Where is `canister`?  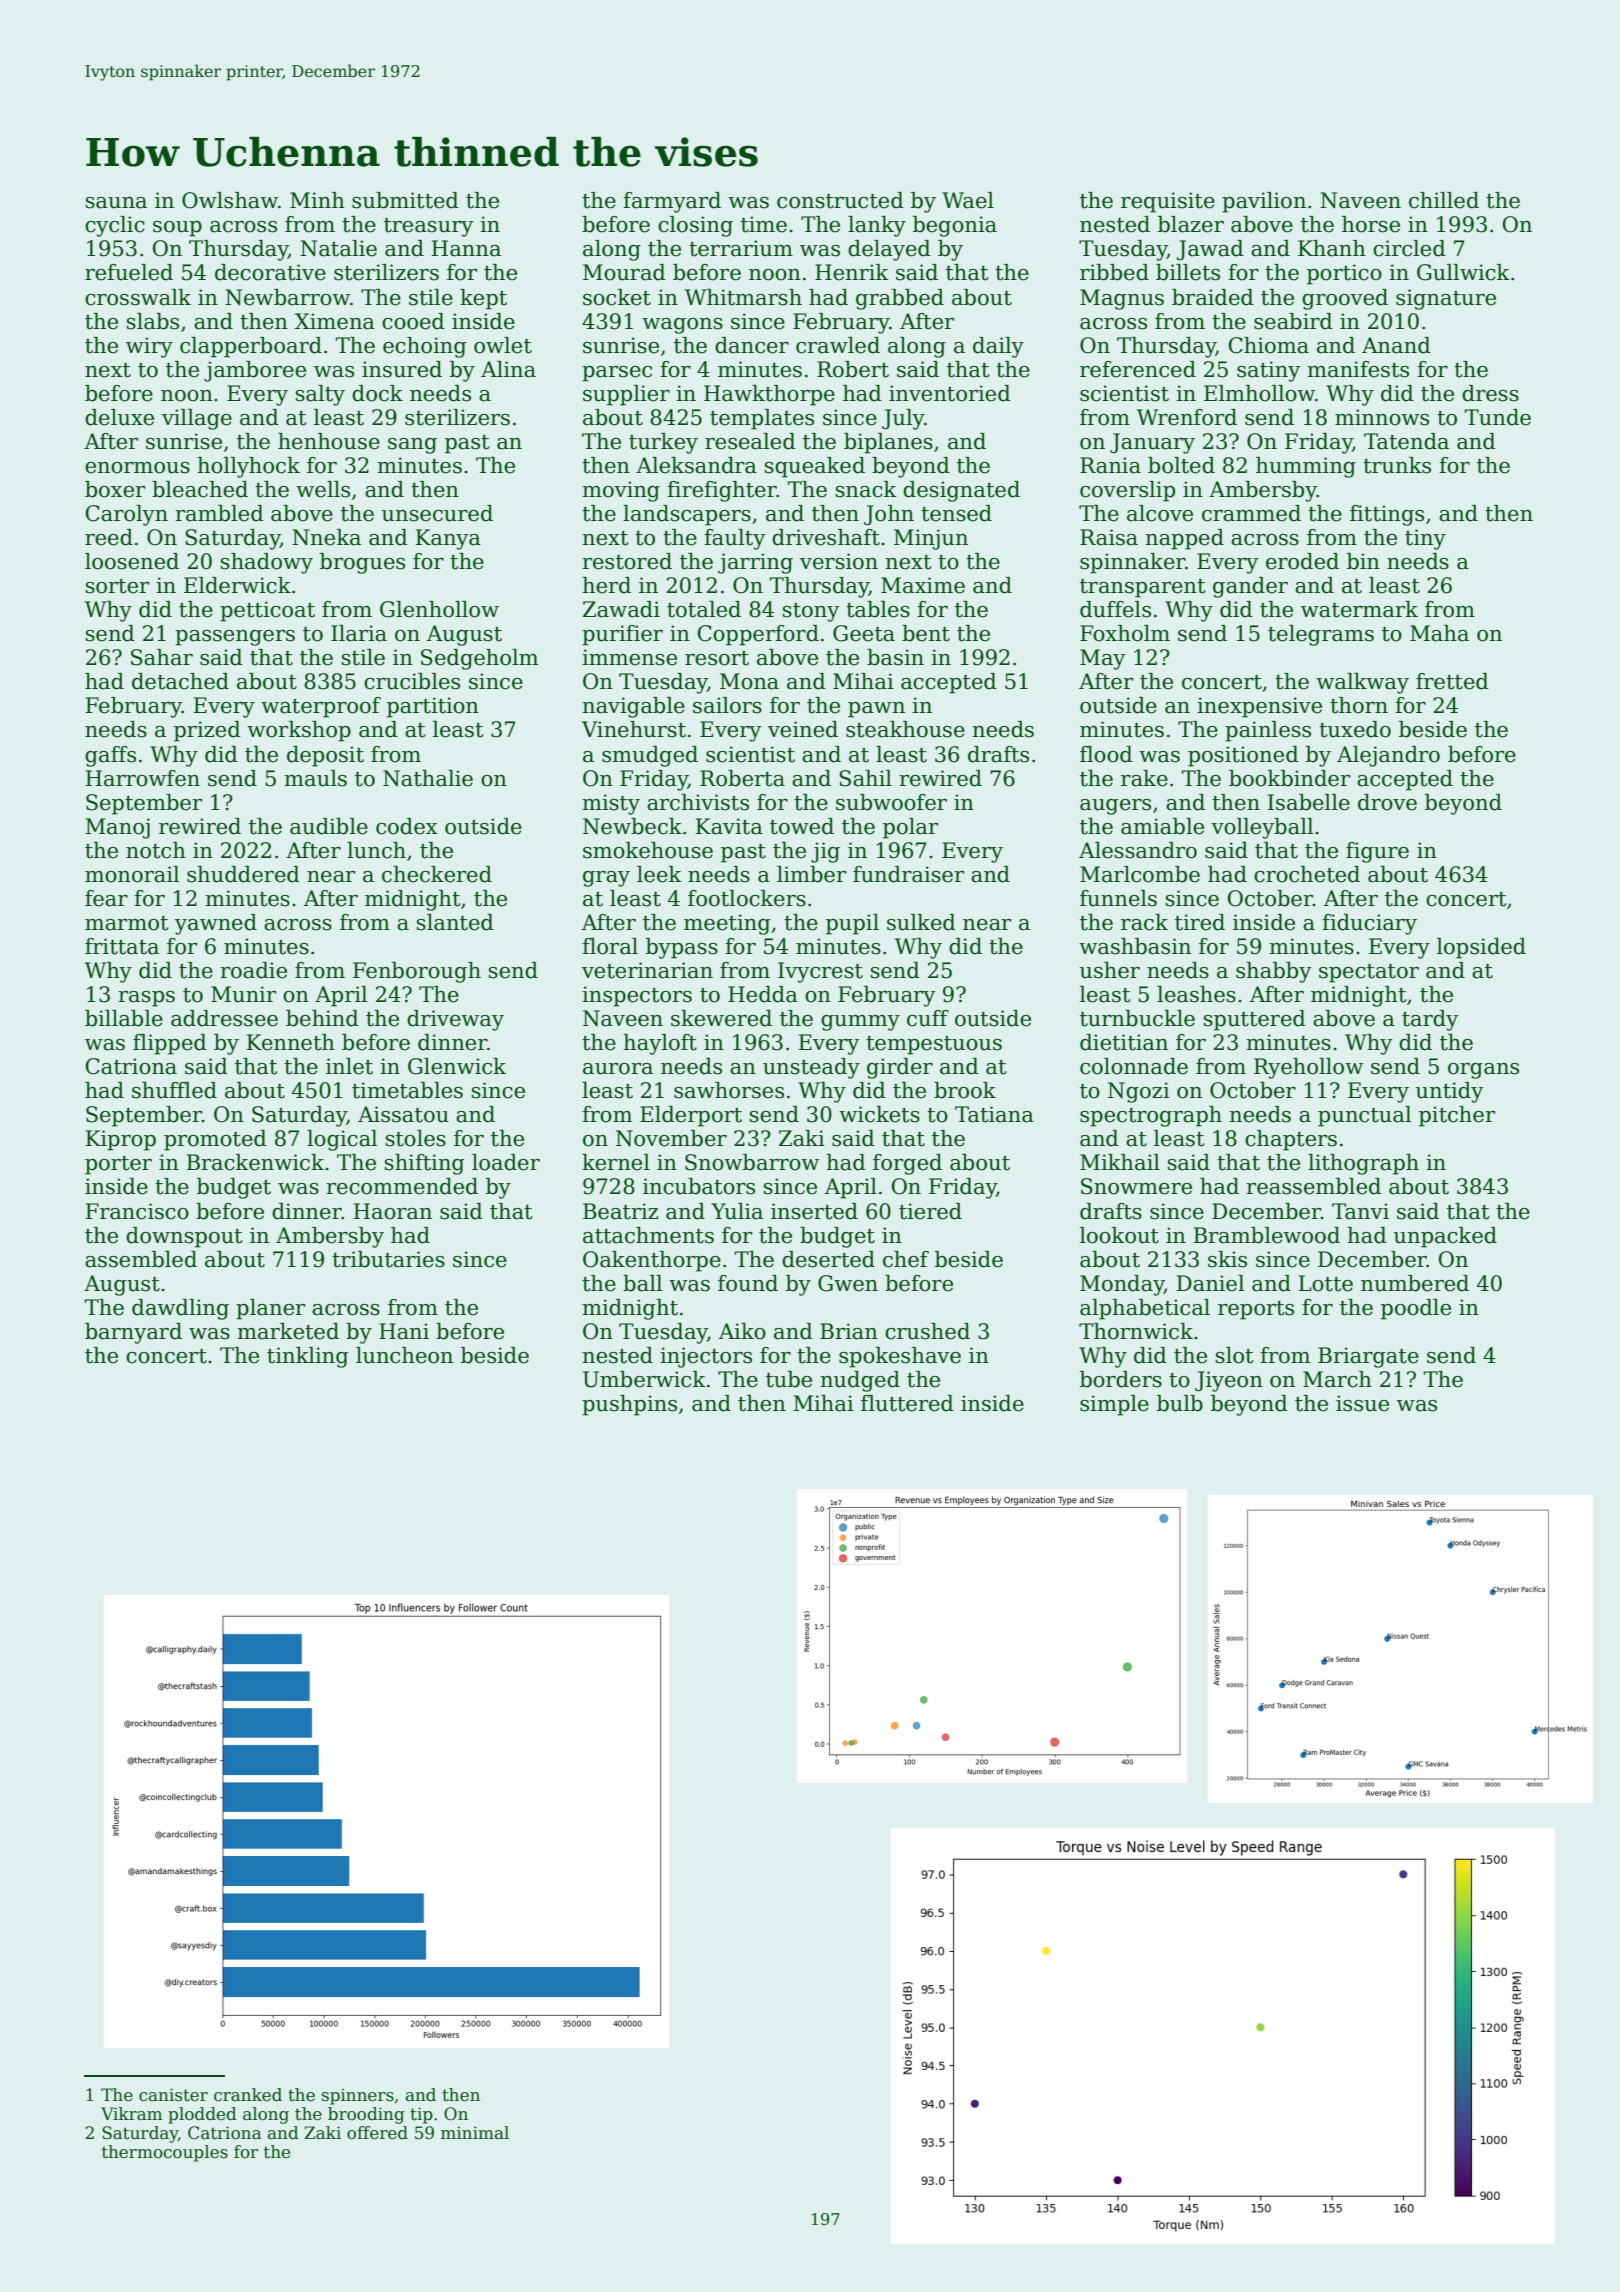
canister is located at coordinates (173, 2095).
